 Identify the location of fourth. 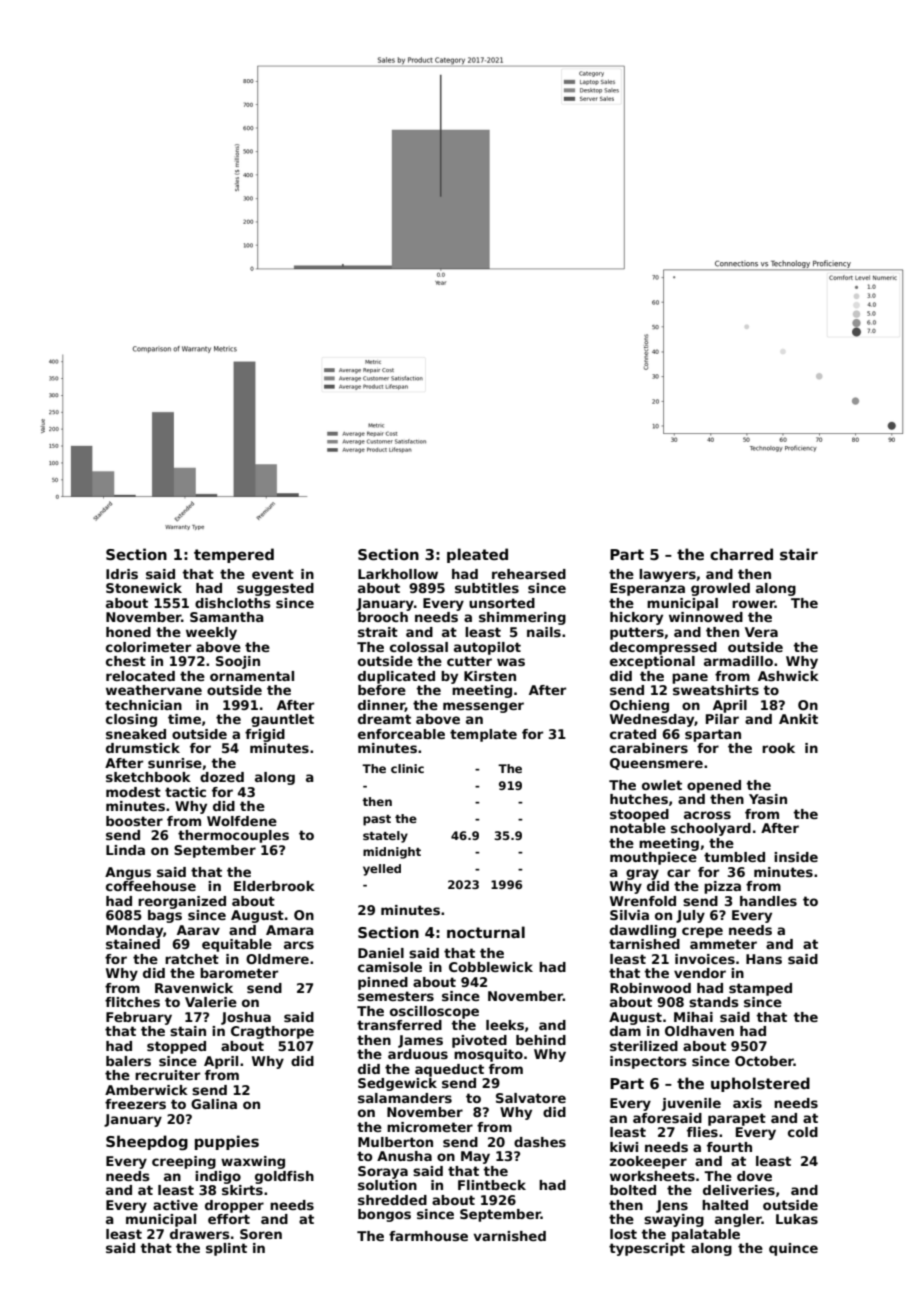
(729, 1147).
